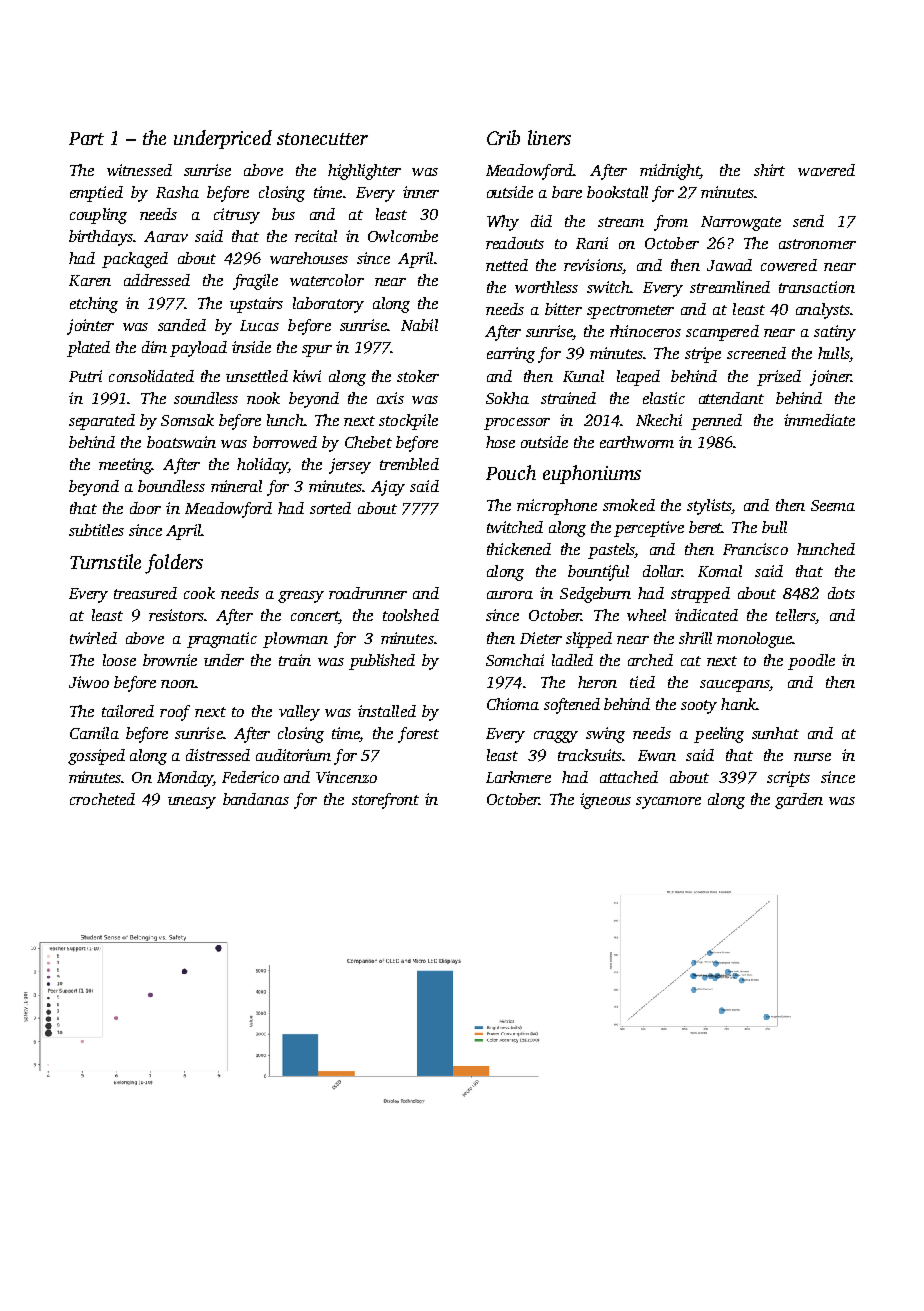 This screenshot has width=924, height=1311. I want to click on Crib, so click(503, 137).
